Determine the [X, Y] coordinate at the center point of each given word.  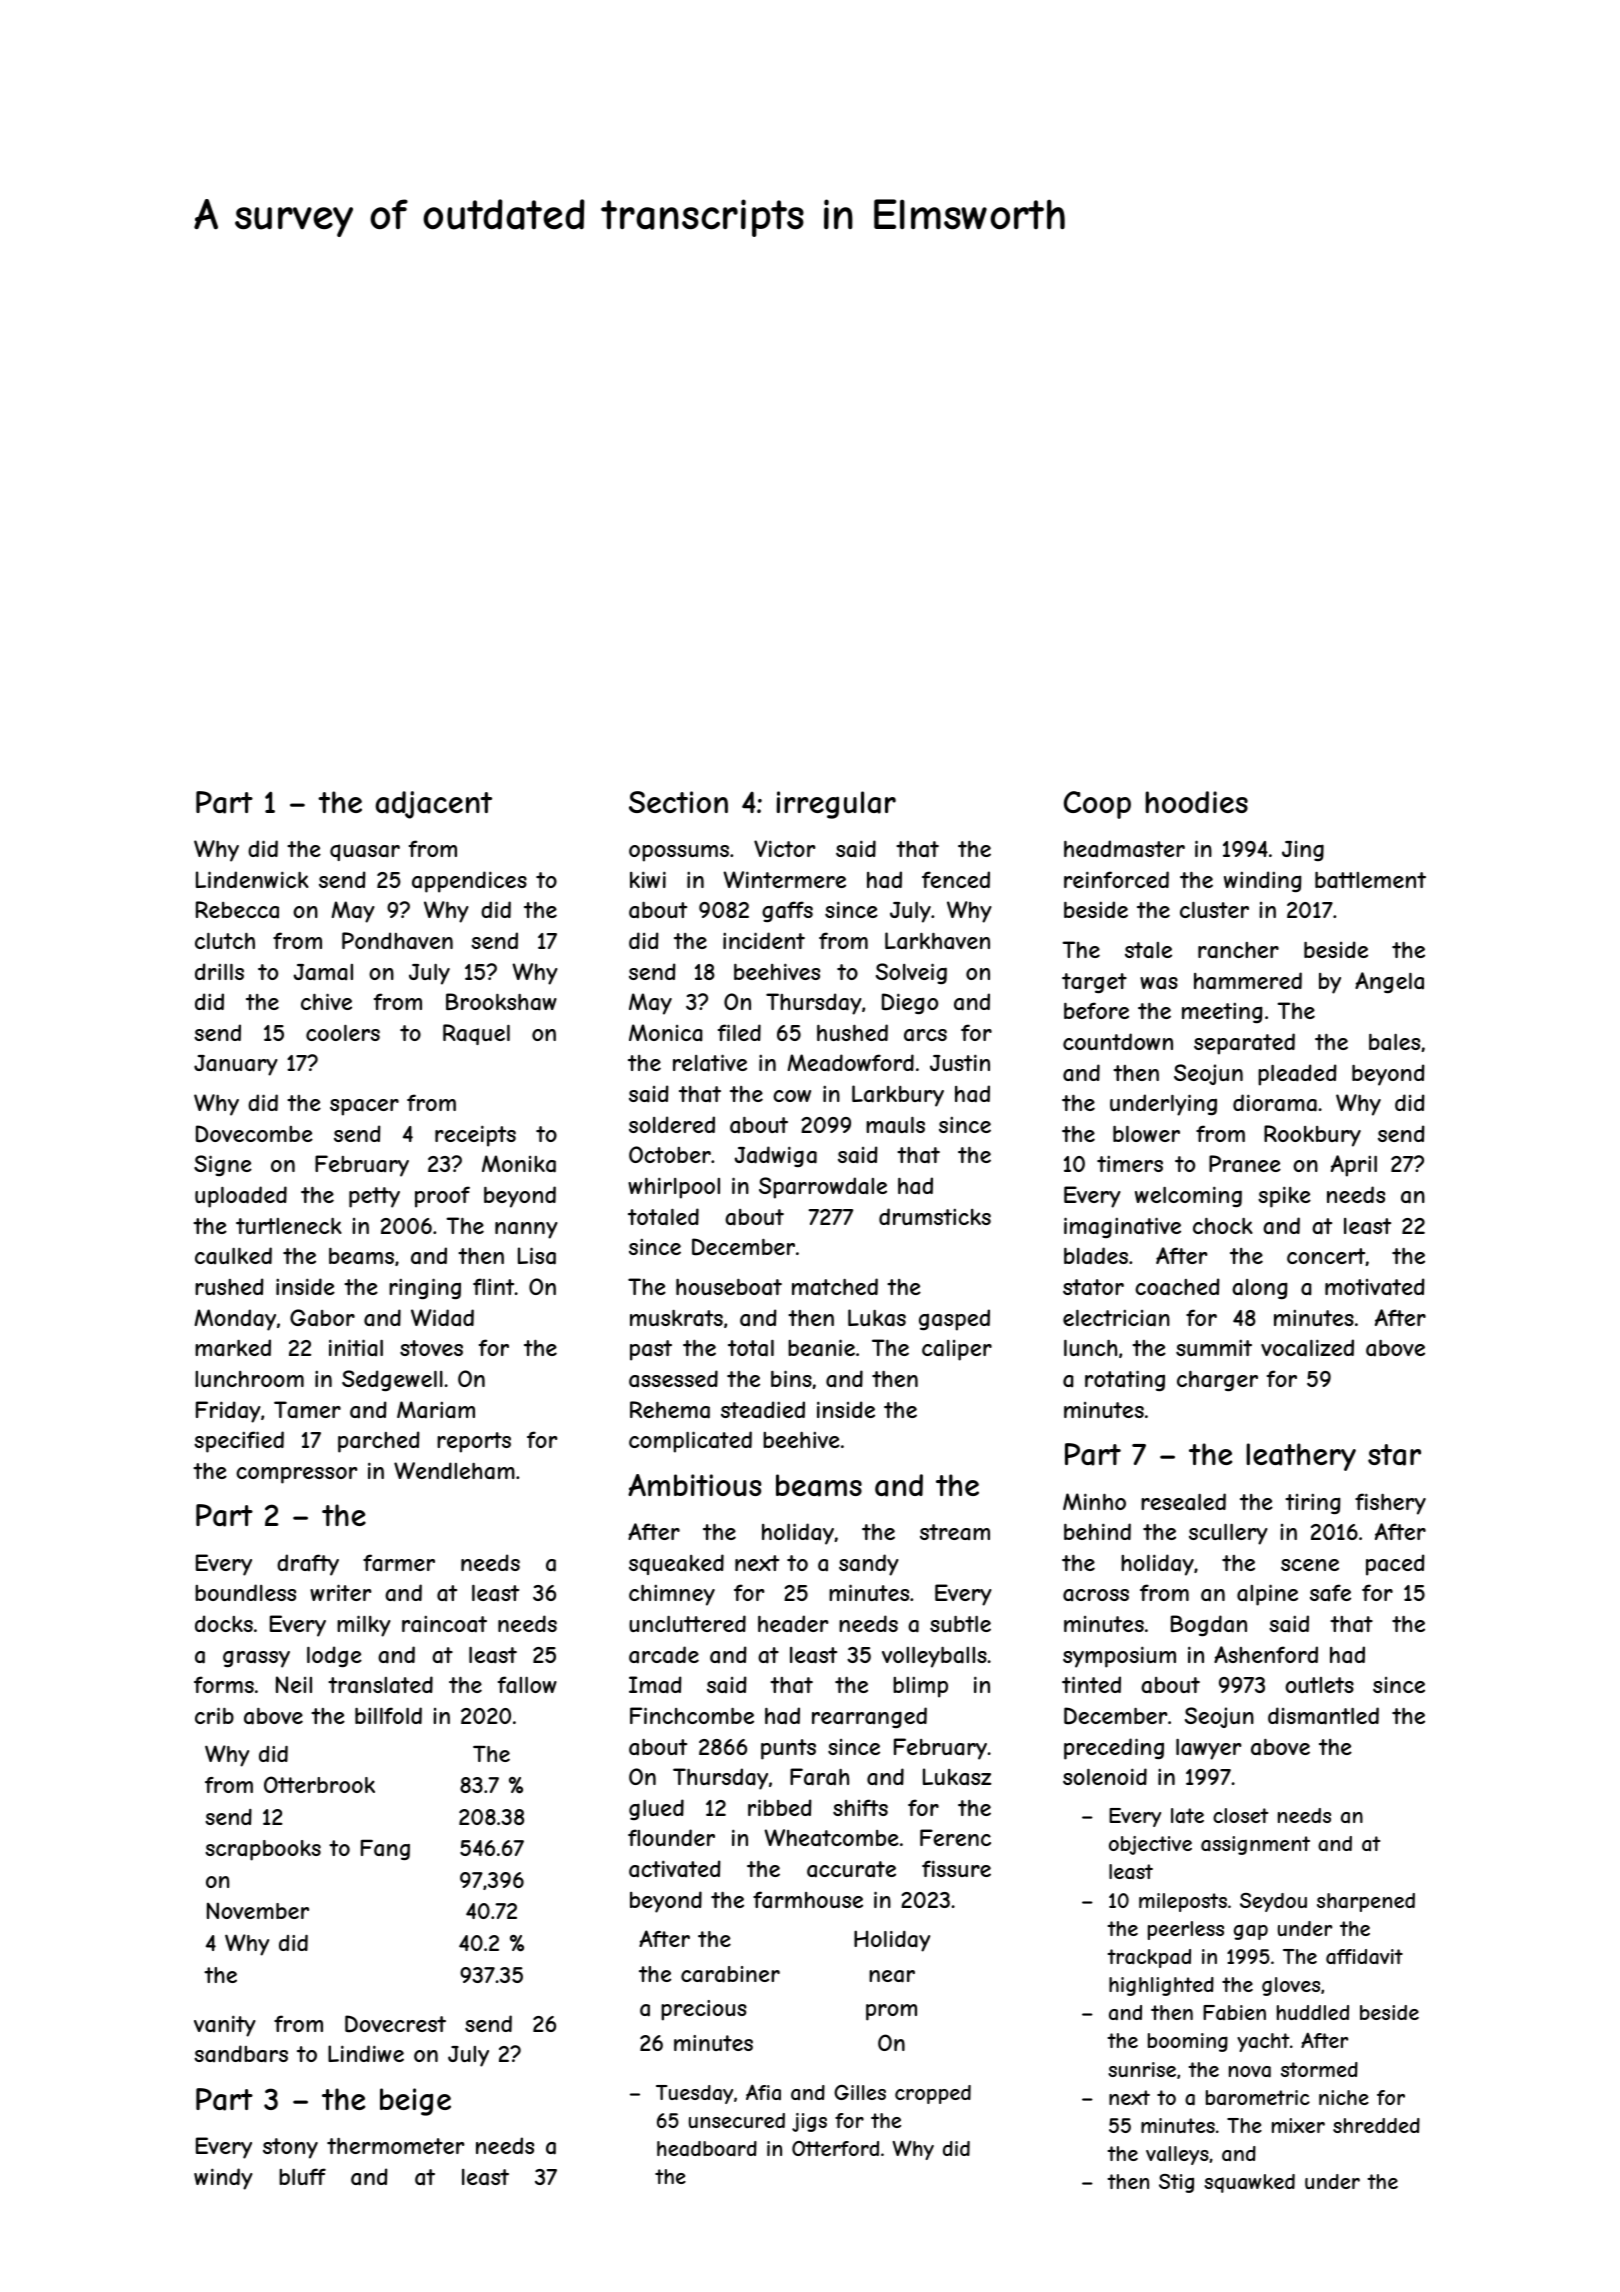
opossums [679, 853]
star [1394, 1455]
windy [223, 2179]
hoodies [1196, 802]
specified [239, 1442]
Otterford [835, 2148]
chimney [672, 1595]
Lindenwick [252, 879]
